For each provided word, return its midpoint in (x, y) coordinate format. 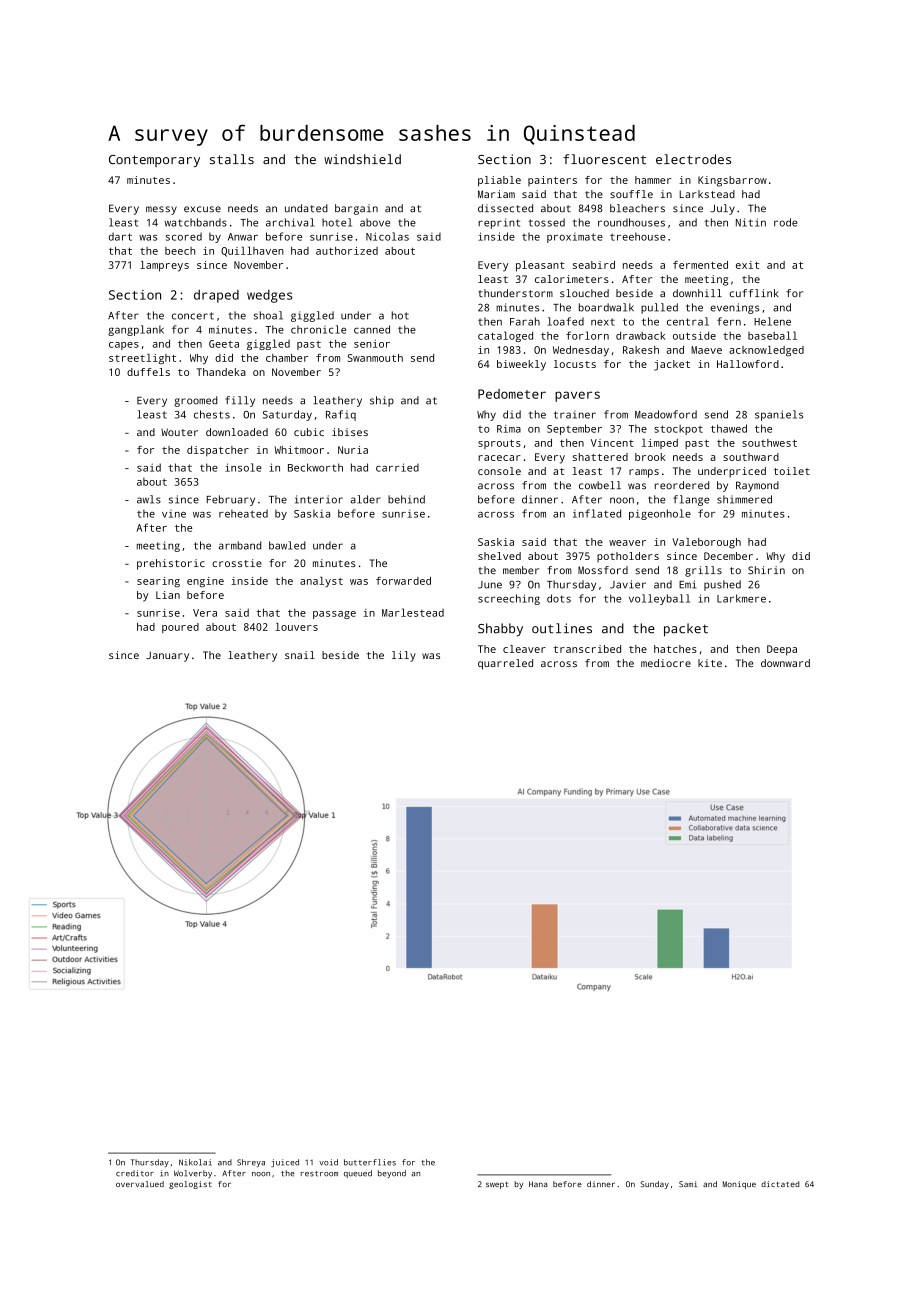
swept (497, 1185)
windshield (362, 159)
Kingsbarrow (732, 181)
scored (184, 236)
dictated (780, 1184)
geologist (190, 1185)
